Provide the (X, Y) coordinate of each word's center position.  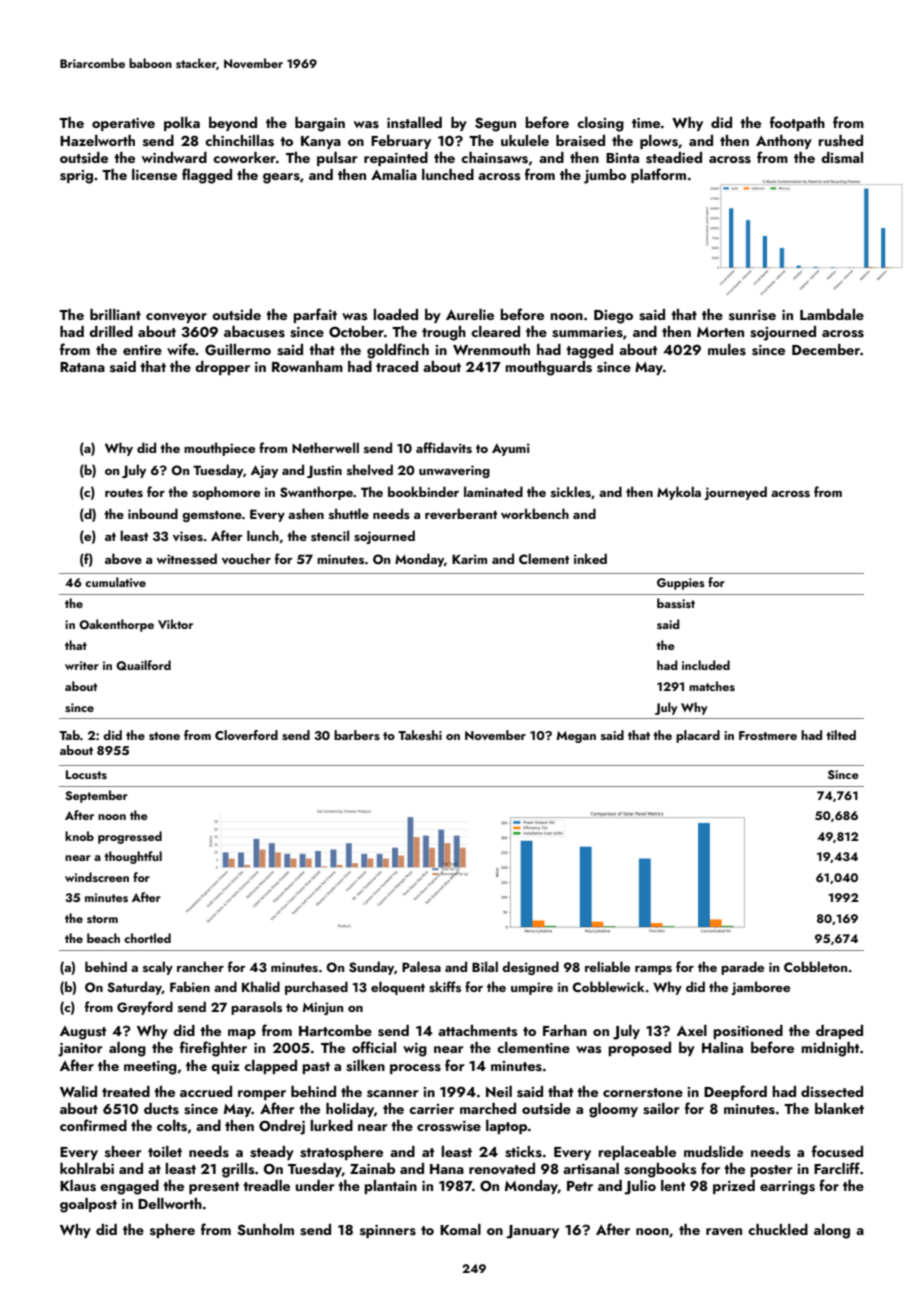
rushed (840, 141)
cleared (495, 331)
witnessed (186, 558)
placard (698, 736)
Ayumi (511, 449)
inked (590, 558)
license (154, 175)
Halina (722, 1047)
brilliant (115, 314)
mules (727, 350)
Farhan (565, 1030)
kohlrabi (87, 1168)
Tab (69, 735)
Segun (495, 124)
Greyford (145, 1008)
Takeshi (420, 735)
